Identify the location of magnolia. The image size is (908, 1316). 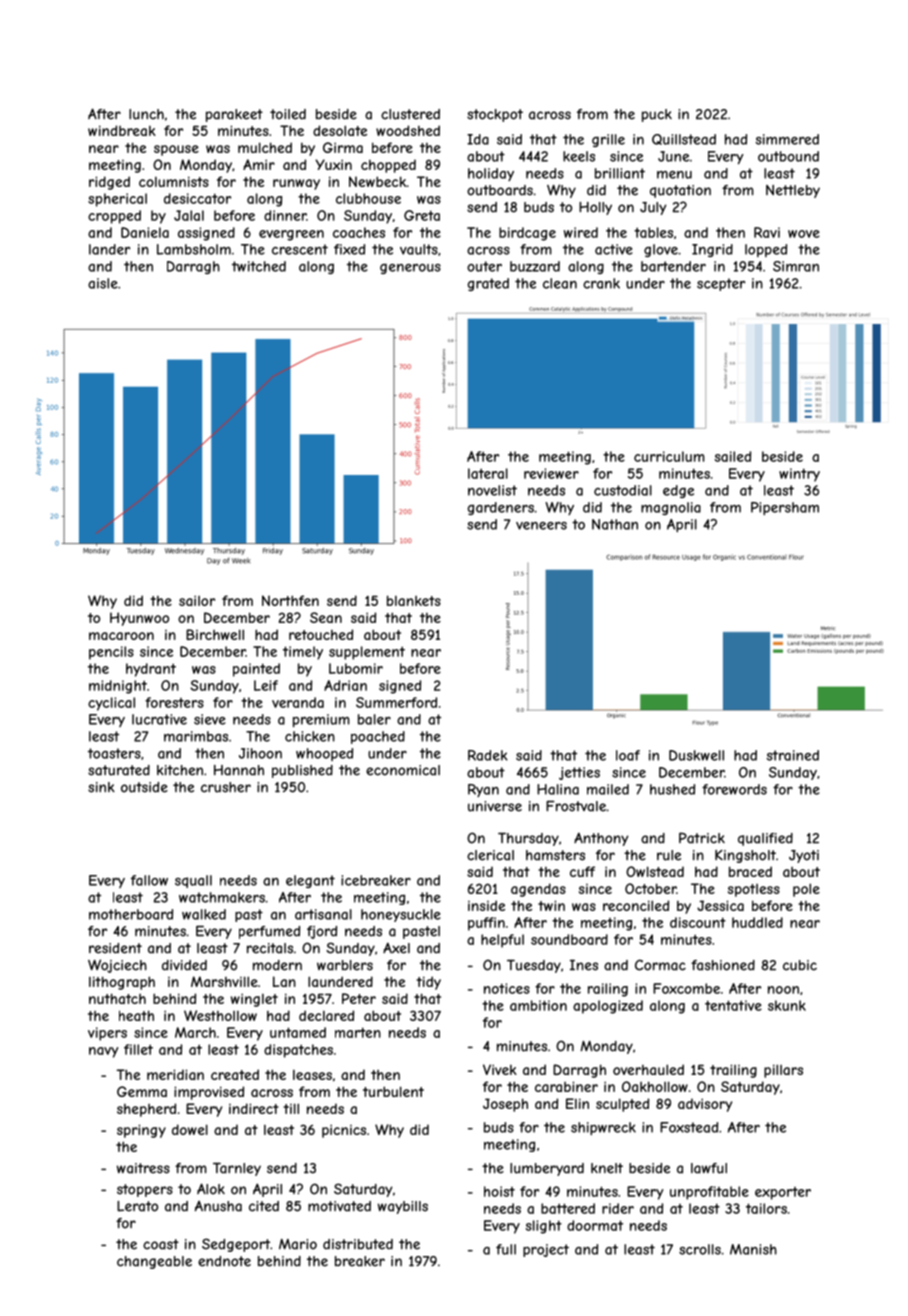
(671, 508).
